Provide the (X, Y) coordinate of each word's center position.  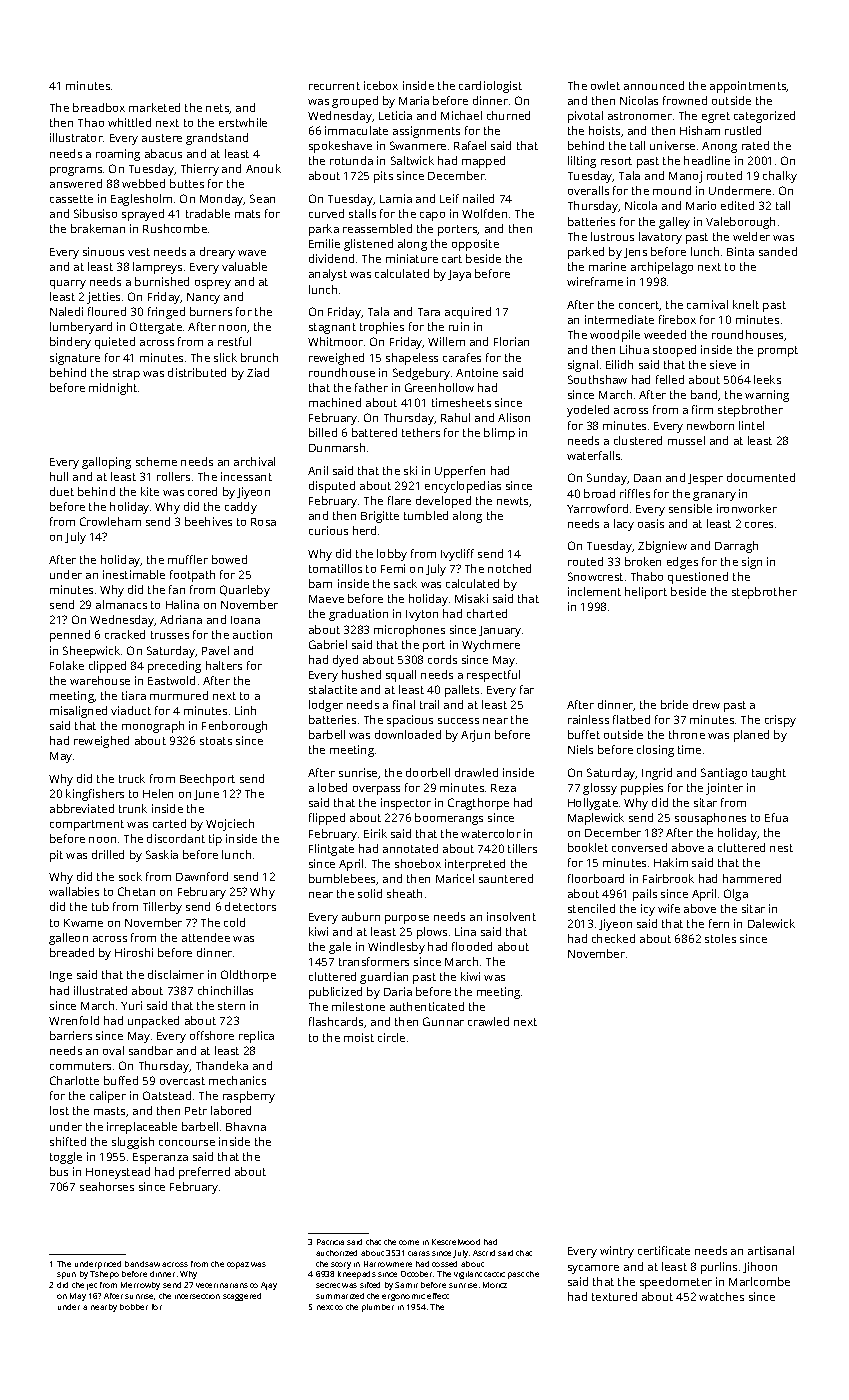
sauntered (506, 878)
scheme (156, 461)
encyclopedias (463, 487)
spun (66, 1275)
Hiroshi (134, 952)
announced (654, 85)
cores (759, 525)
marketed (154, 107)
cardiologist (490, 87)
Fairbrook (668, 878)
